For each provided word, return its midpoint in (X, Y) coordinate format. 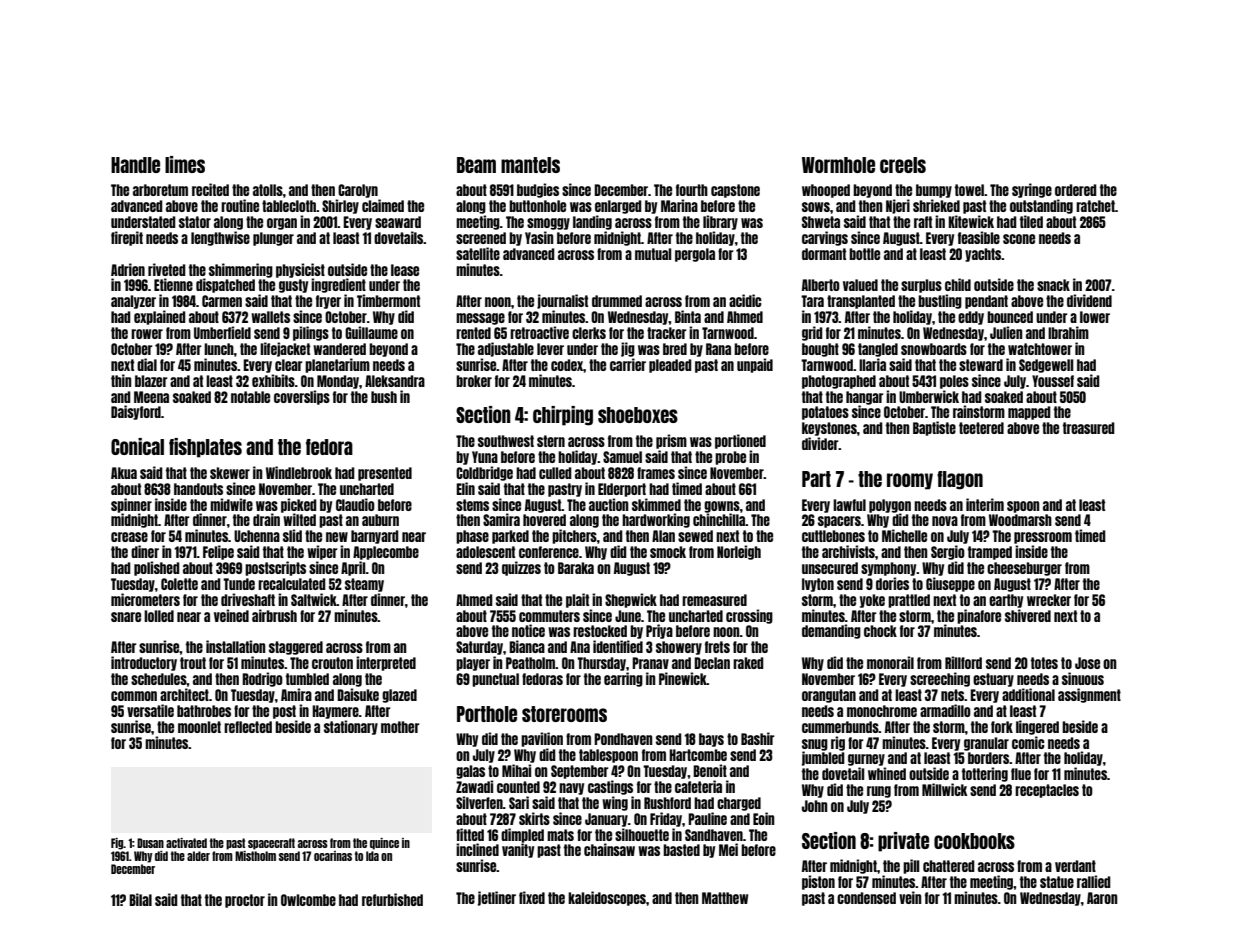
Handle (135, 165)
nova (945, 521)
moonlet (199, 727)
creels (903, 165)
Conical (137, 446)
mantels (530, 165)
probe (730, 458)
